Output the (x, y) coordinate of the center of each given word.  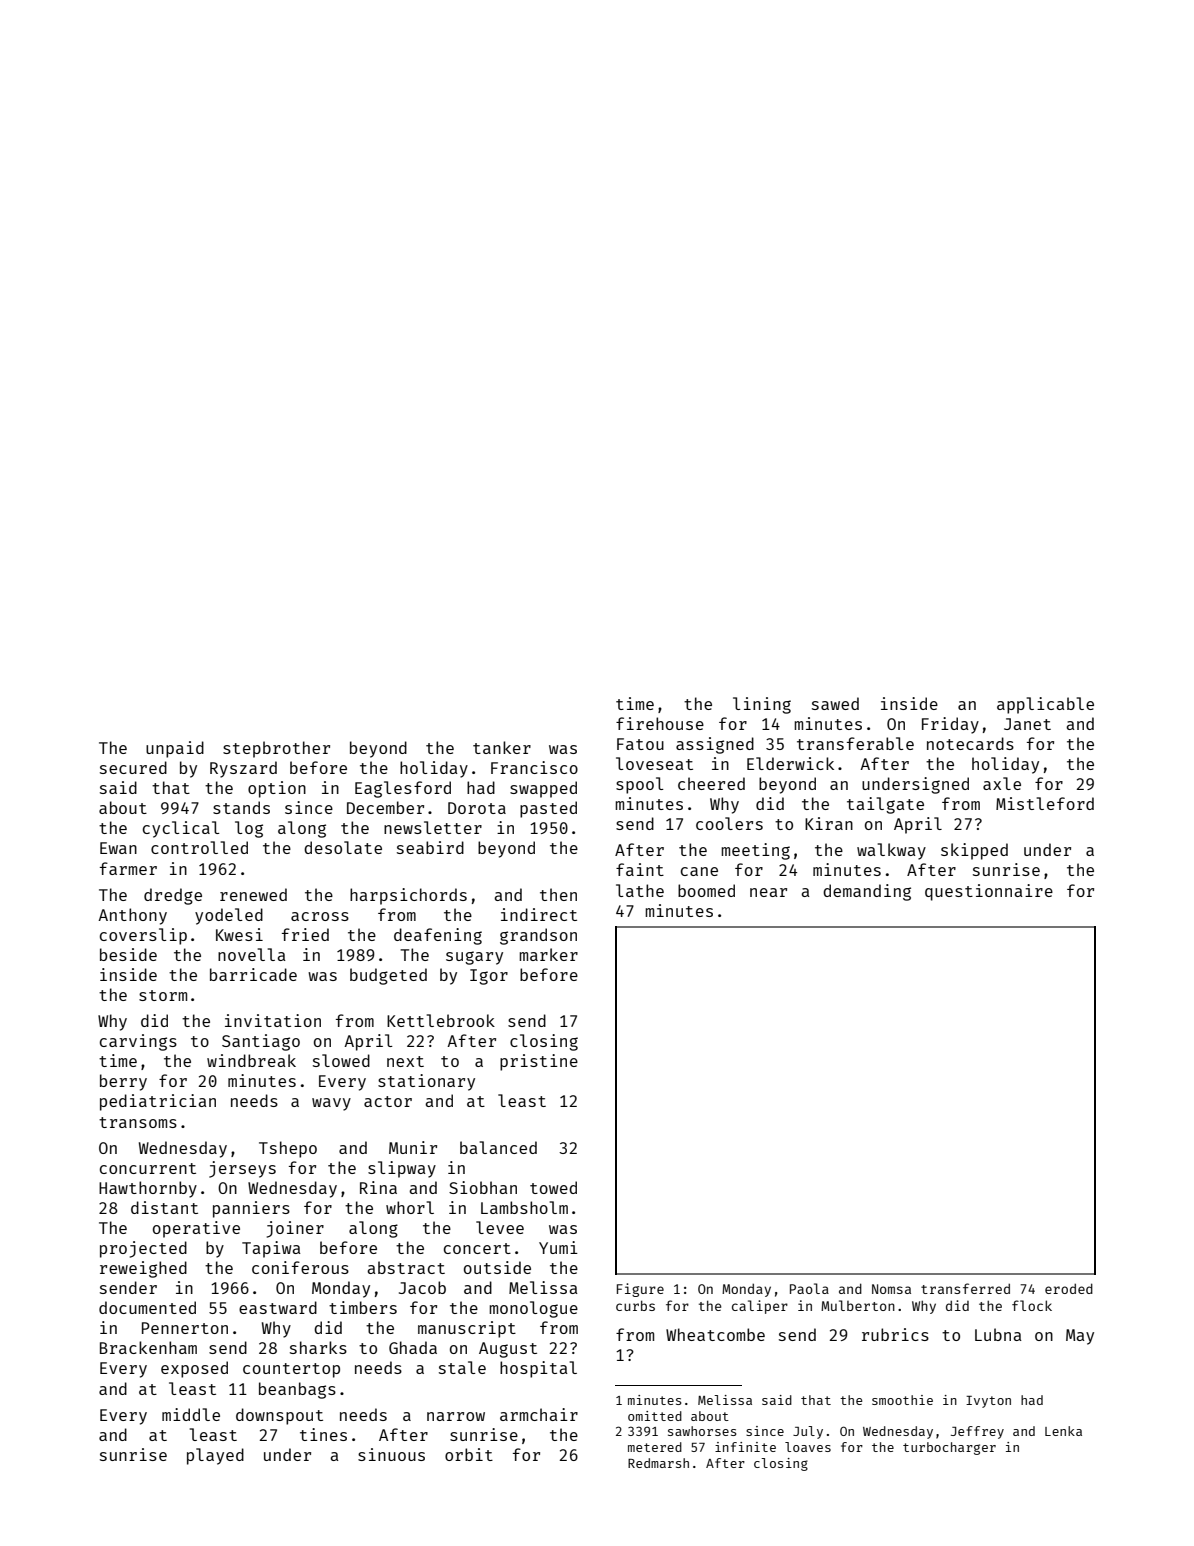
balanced (498, 1147)
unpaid (175, 749)
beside (128, 954)
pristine (539, 1062)
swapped (543, 789)
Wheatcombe (715, 1334)
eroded (1069, 1288)
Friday (950, 725)
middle (191, 1414)
